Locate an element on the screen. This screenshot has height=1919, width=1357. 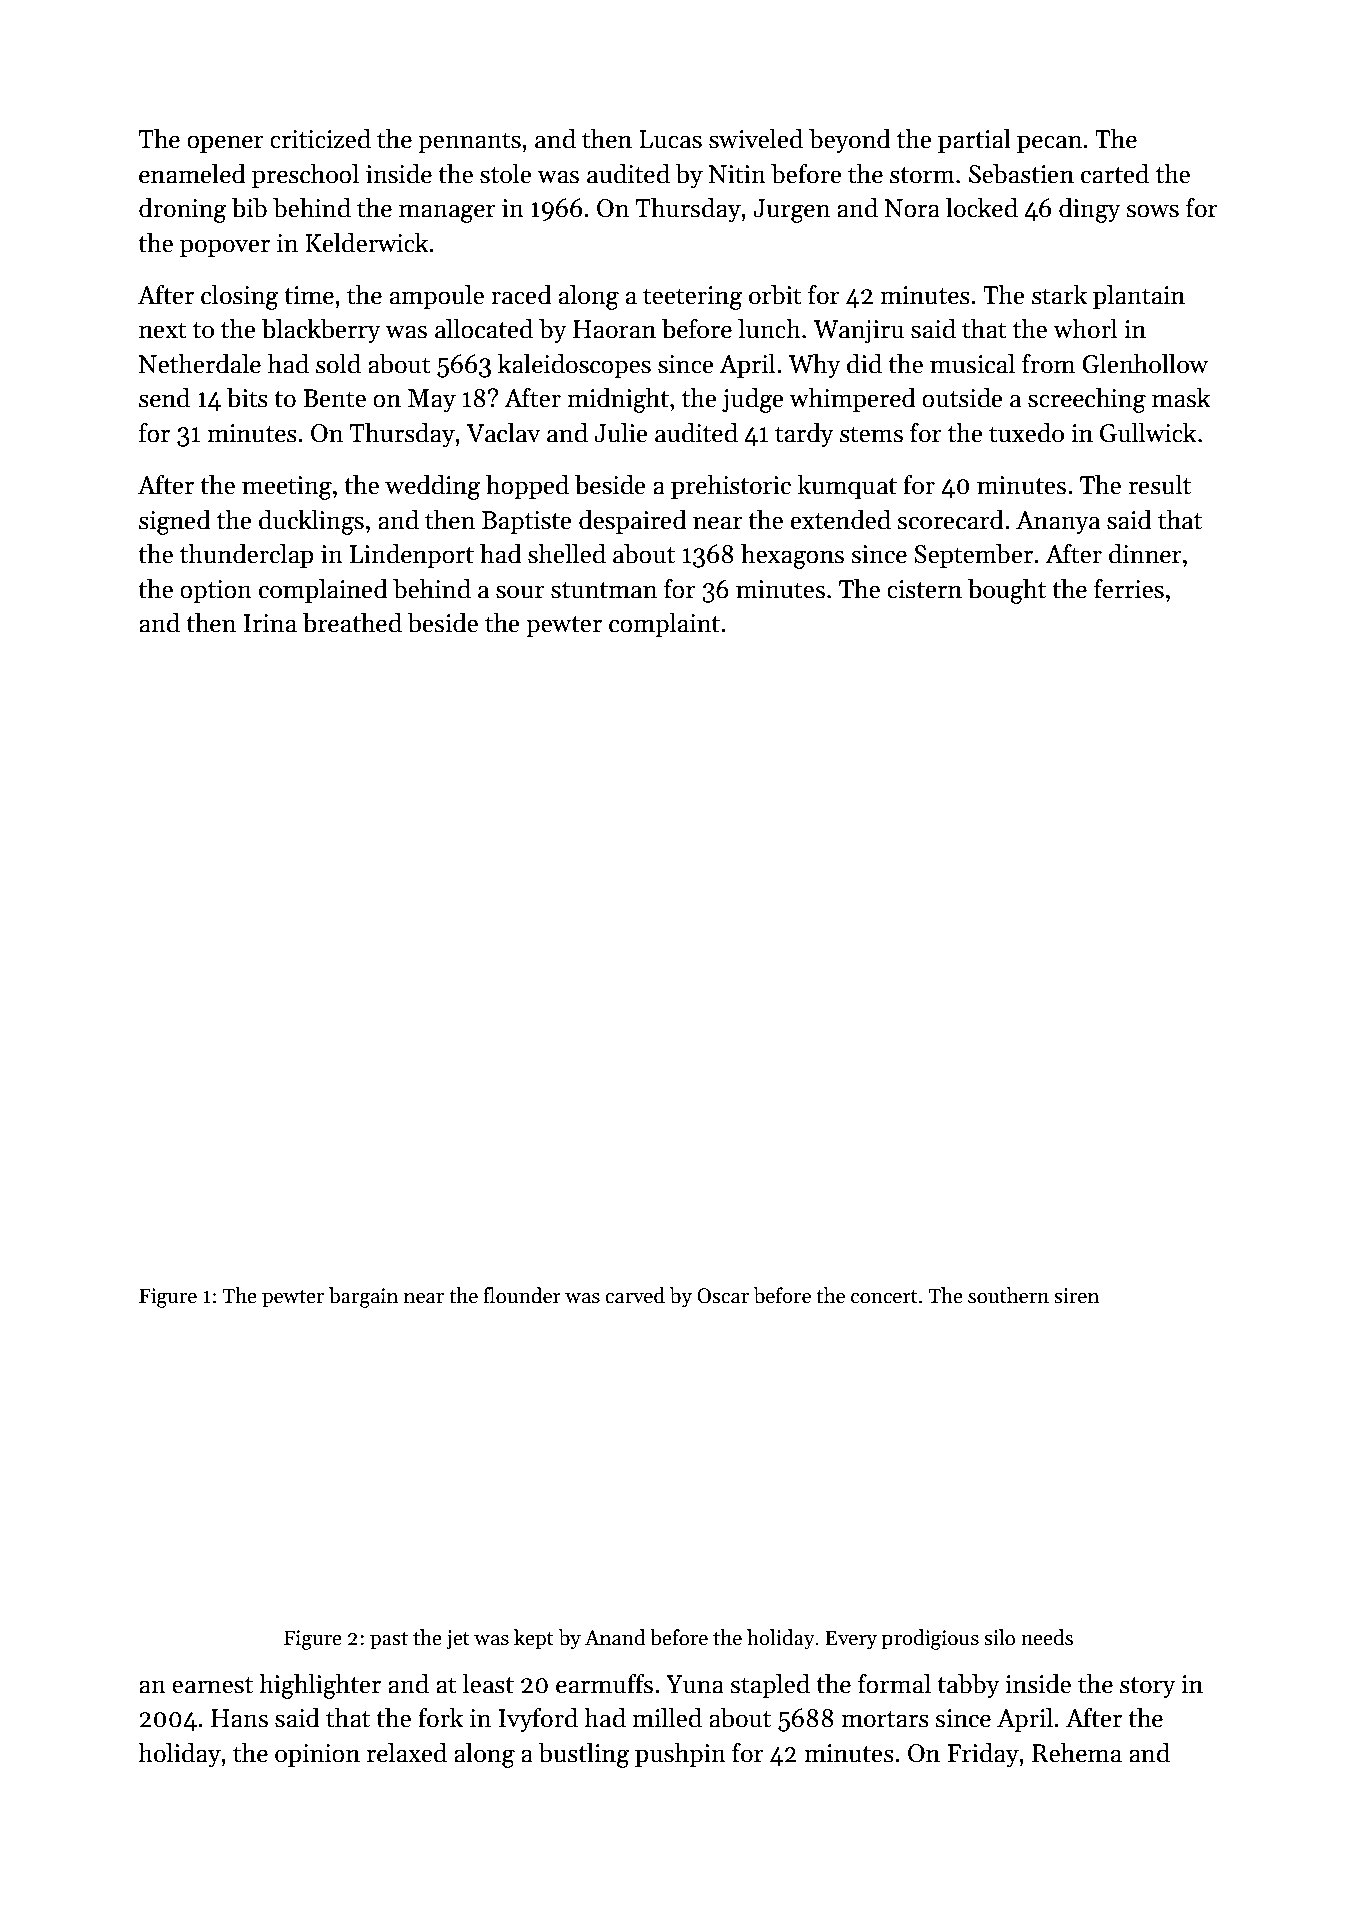
opinion is located at coordinates (317, 1755).
